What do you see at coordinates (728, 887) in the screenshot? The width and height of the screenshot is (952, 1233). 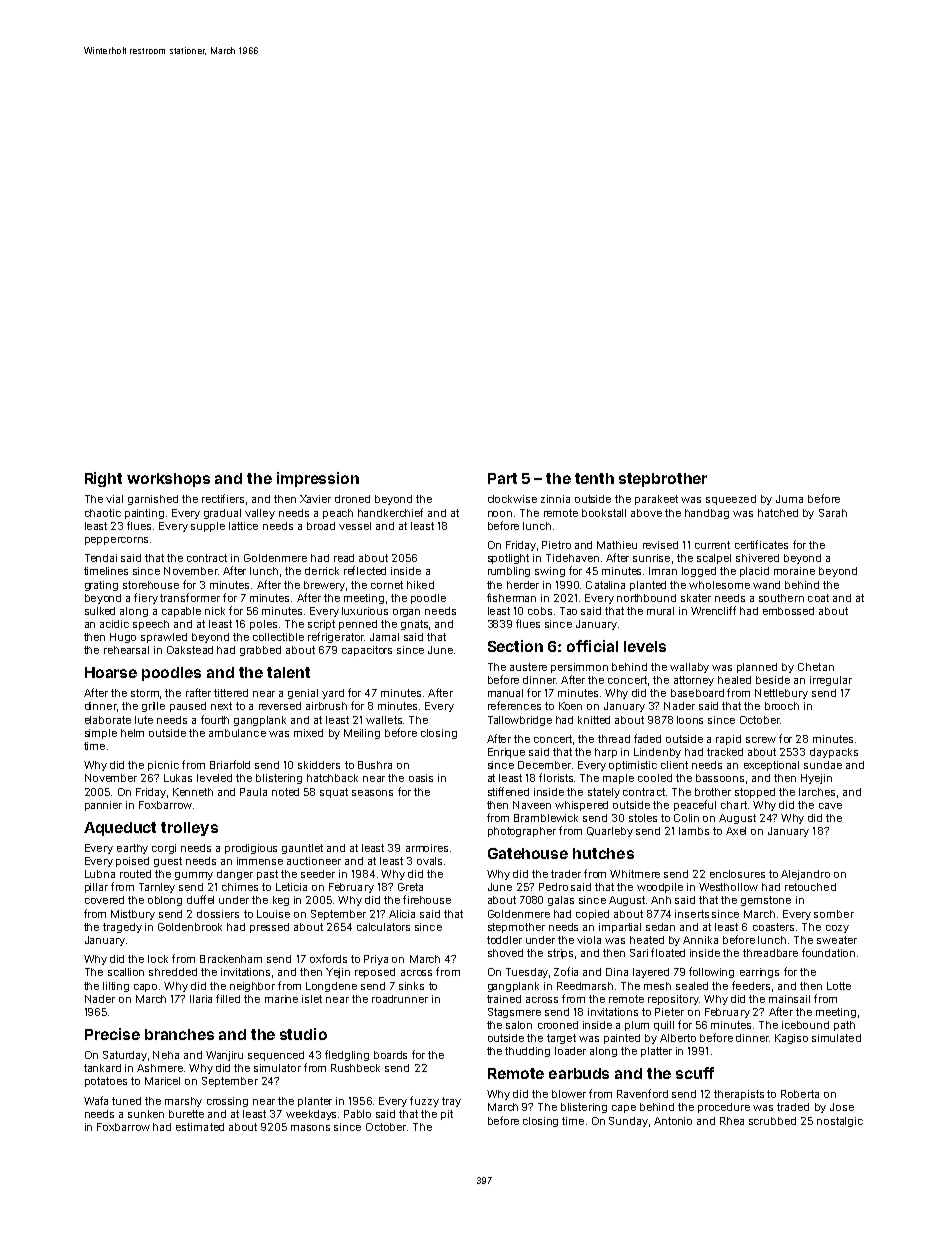 I see `Westhollow` at bounding box center [728, 887].
